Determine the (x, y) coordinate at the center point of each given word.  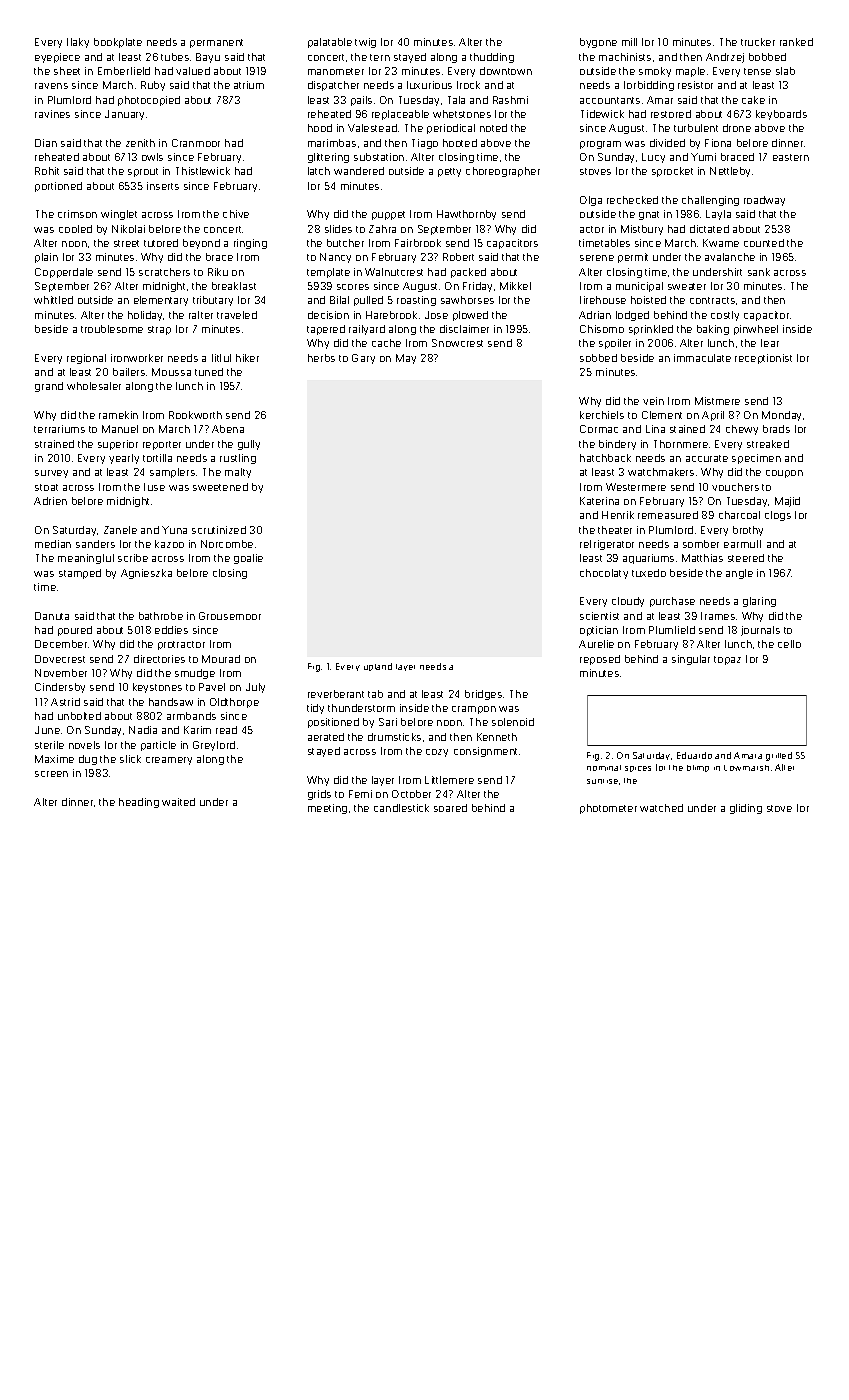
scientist (599, 616)
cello (789, 644)
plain (46, 258)
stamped (80, 574)
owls (152, 157)
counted (764, 243)
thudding (492, 58)
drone (737, 128)
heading (139, 803)
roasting (416, 301)
